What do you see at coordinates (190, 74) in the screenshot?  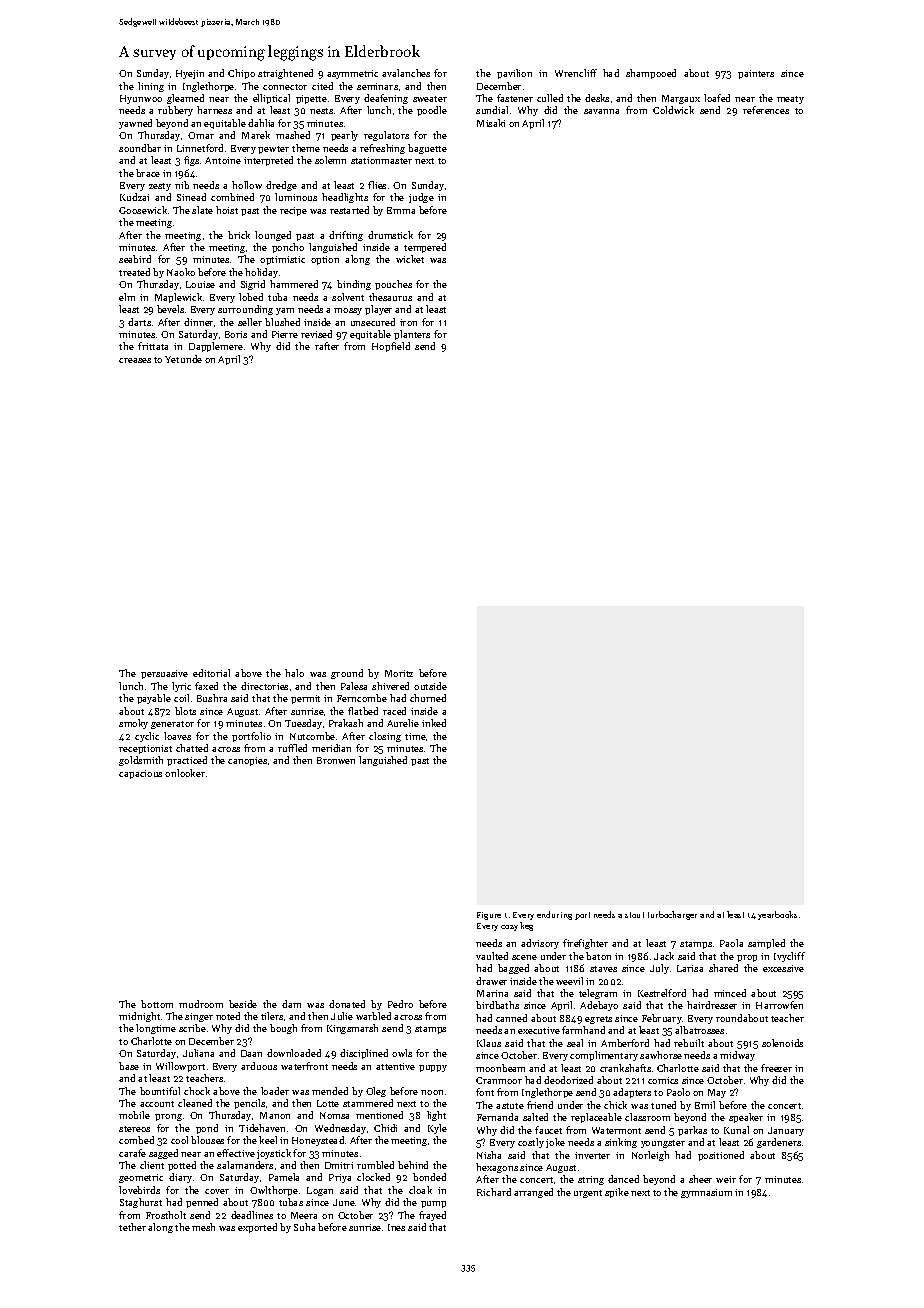 I see `Hyejin` at bounding box center [190, 74].
